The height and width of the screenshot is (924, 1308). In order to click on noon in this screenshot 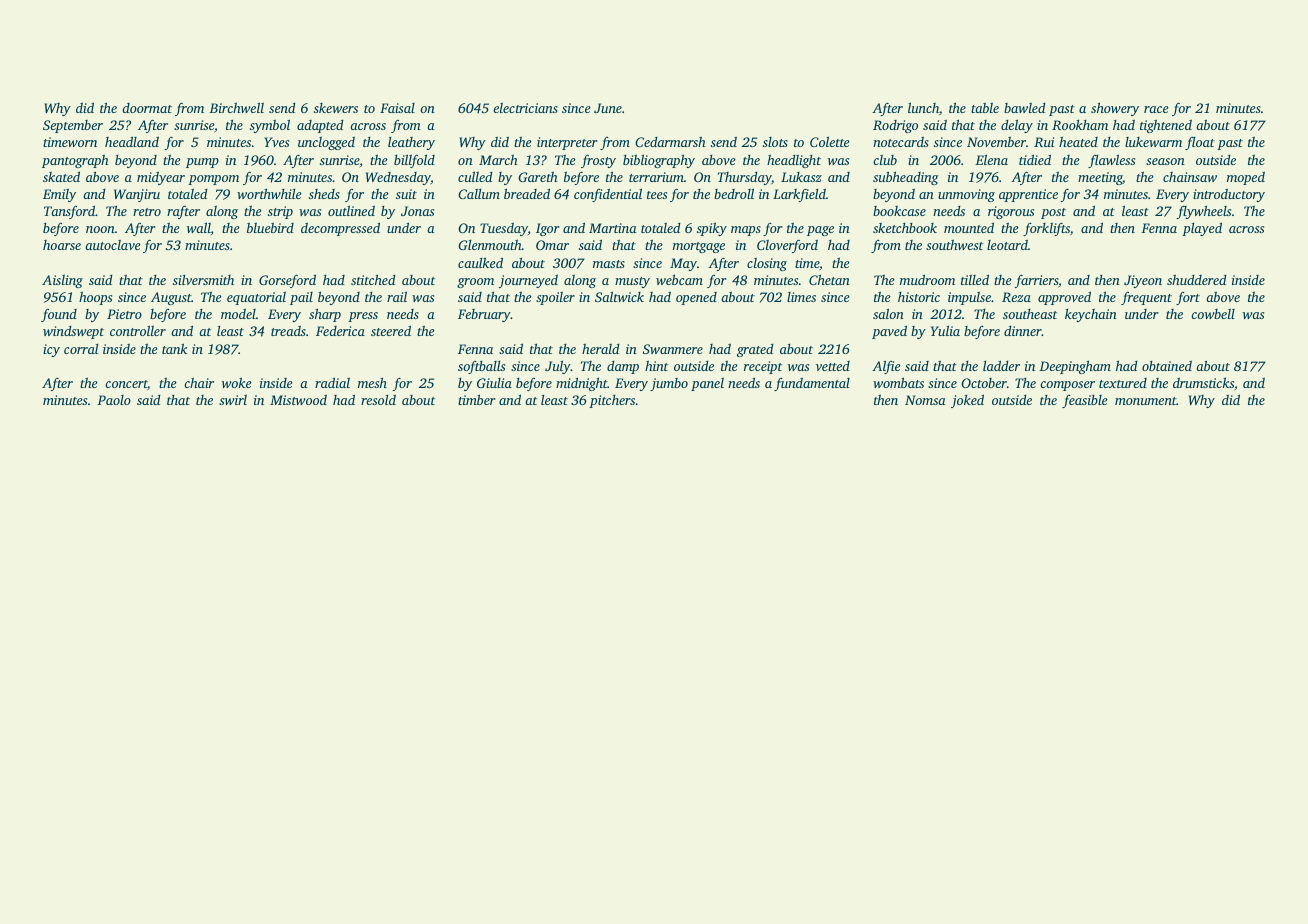, I will do `click(100, 229)`.
